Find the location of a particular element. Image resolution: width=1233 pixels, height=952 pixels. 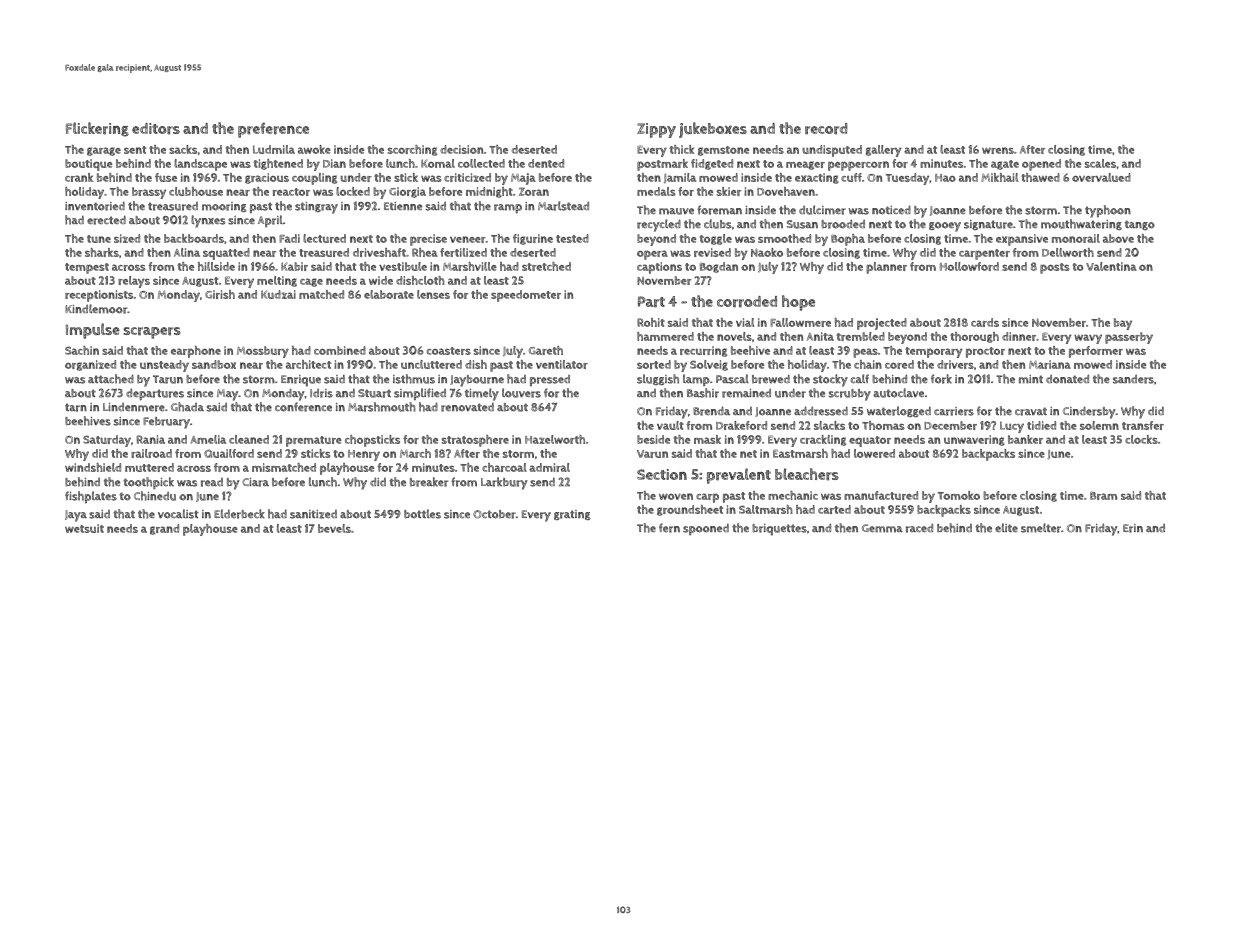

bevels is located at coordinates (334, 528).
